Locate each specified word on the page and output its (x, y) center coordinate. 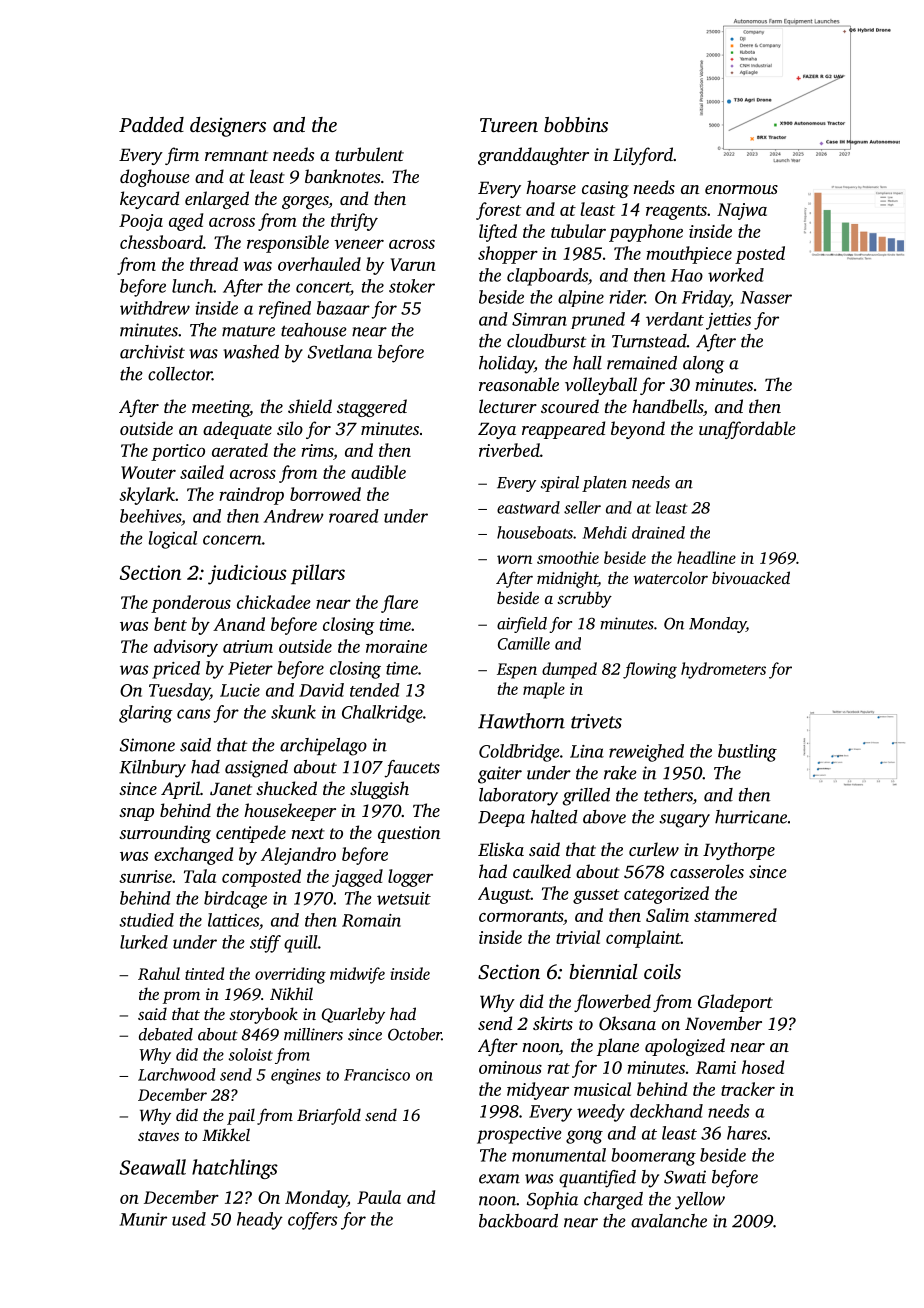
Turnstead (649, 341)
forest (499, 211)
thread (214, 264)
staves (158, 1136)
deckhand (666, 1111)
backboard (518, 1221)
